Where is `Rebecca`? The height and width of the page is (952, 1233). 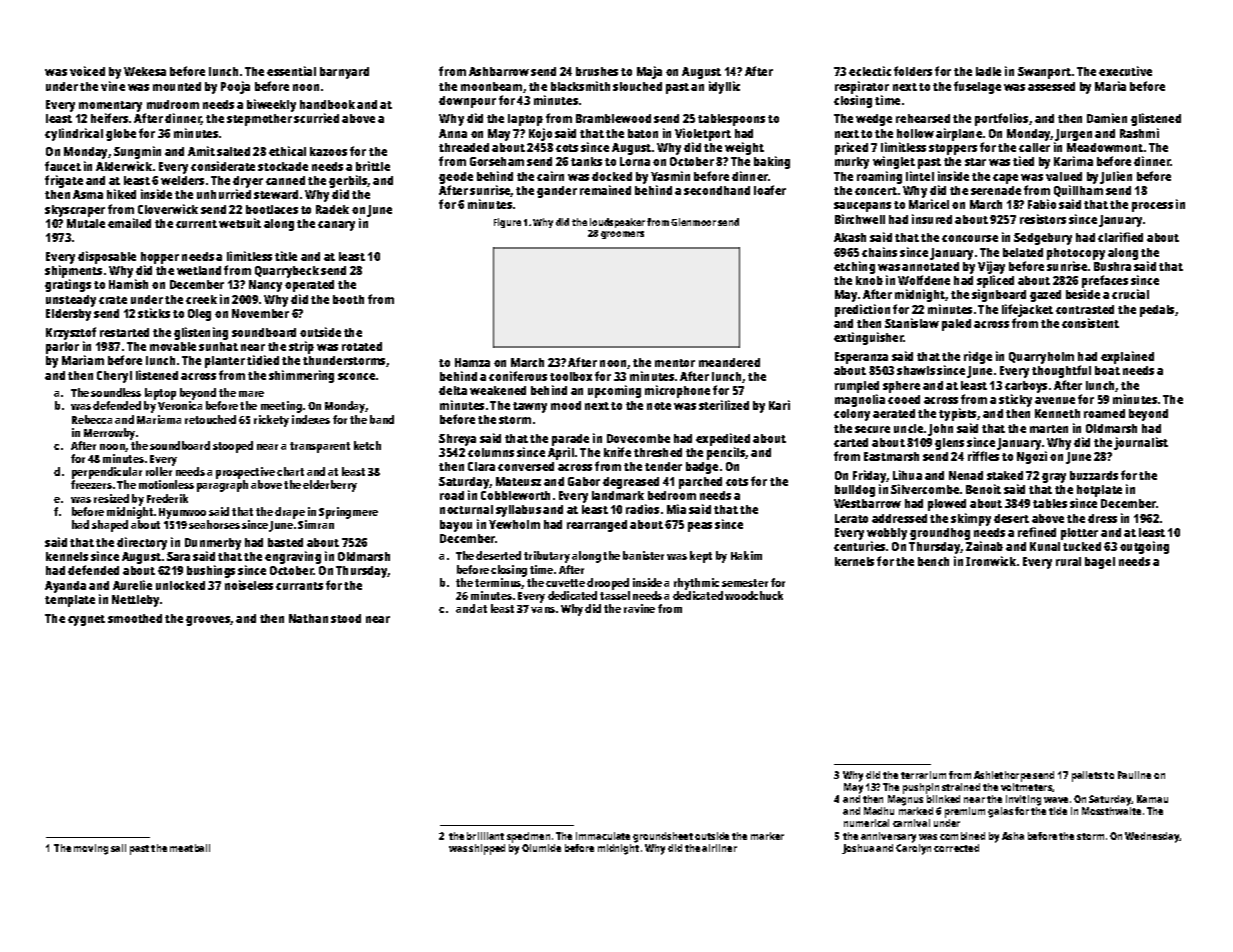
Rebecca is located at coordinates (92, 419).
